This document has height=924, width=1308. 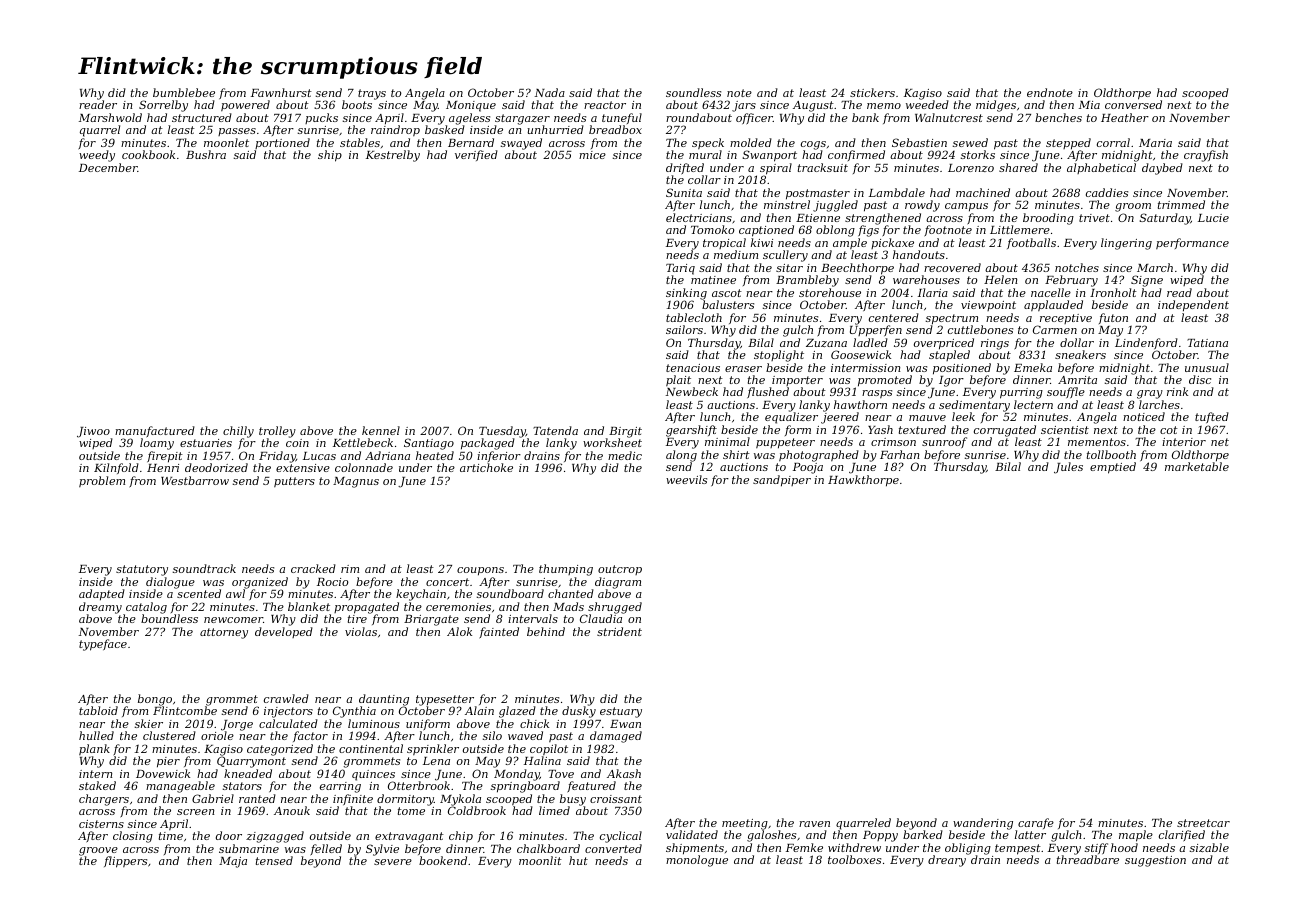 I want to click on emptied, so click(x=1113, y=468).
